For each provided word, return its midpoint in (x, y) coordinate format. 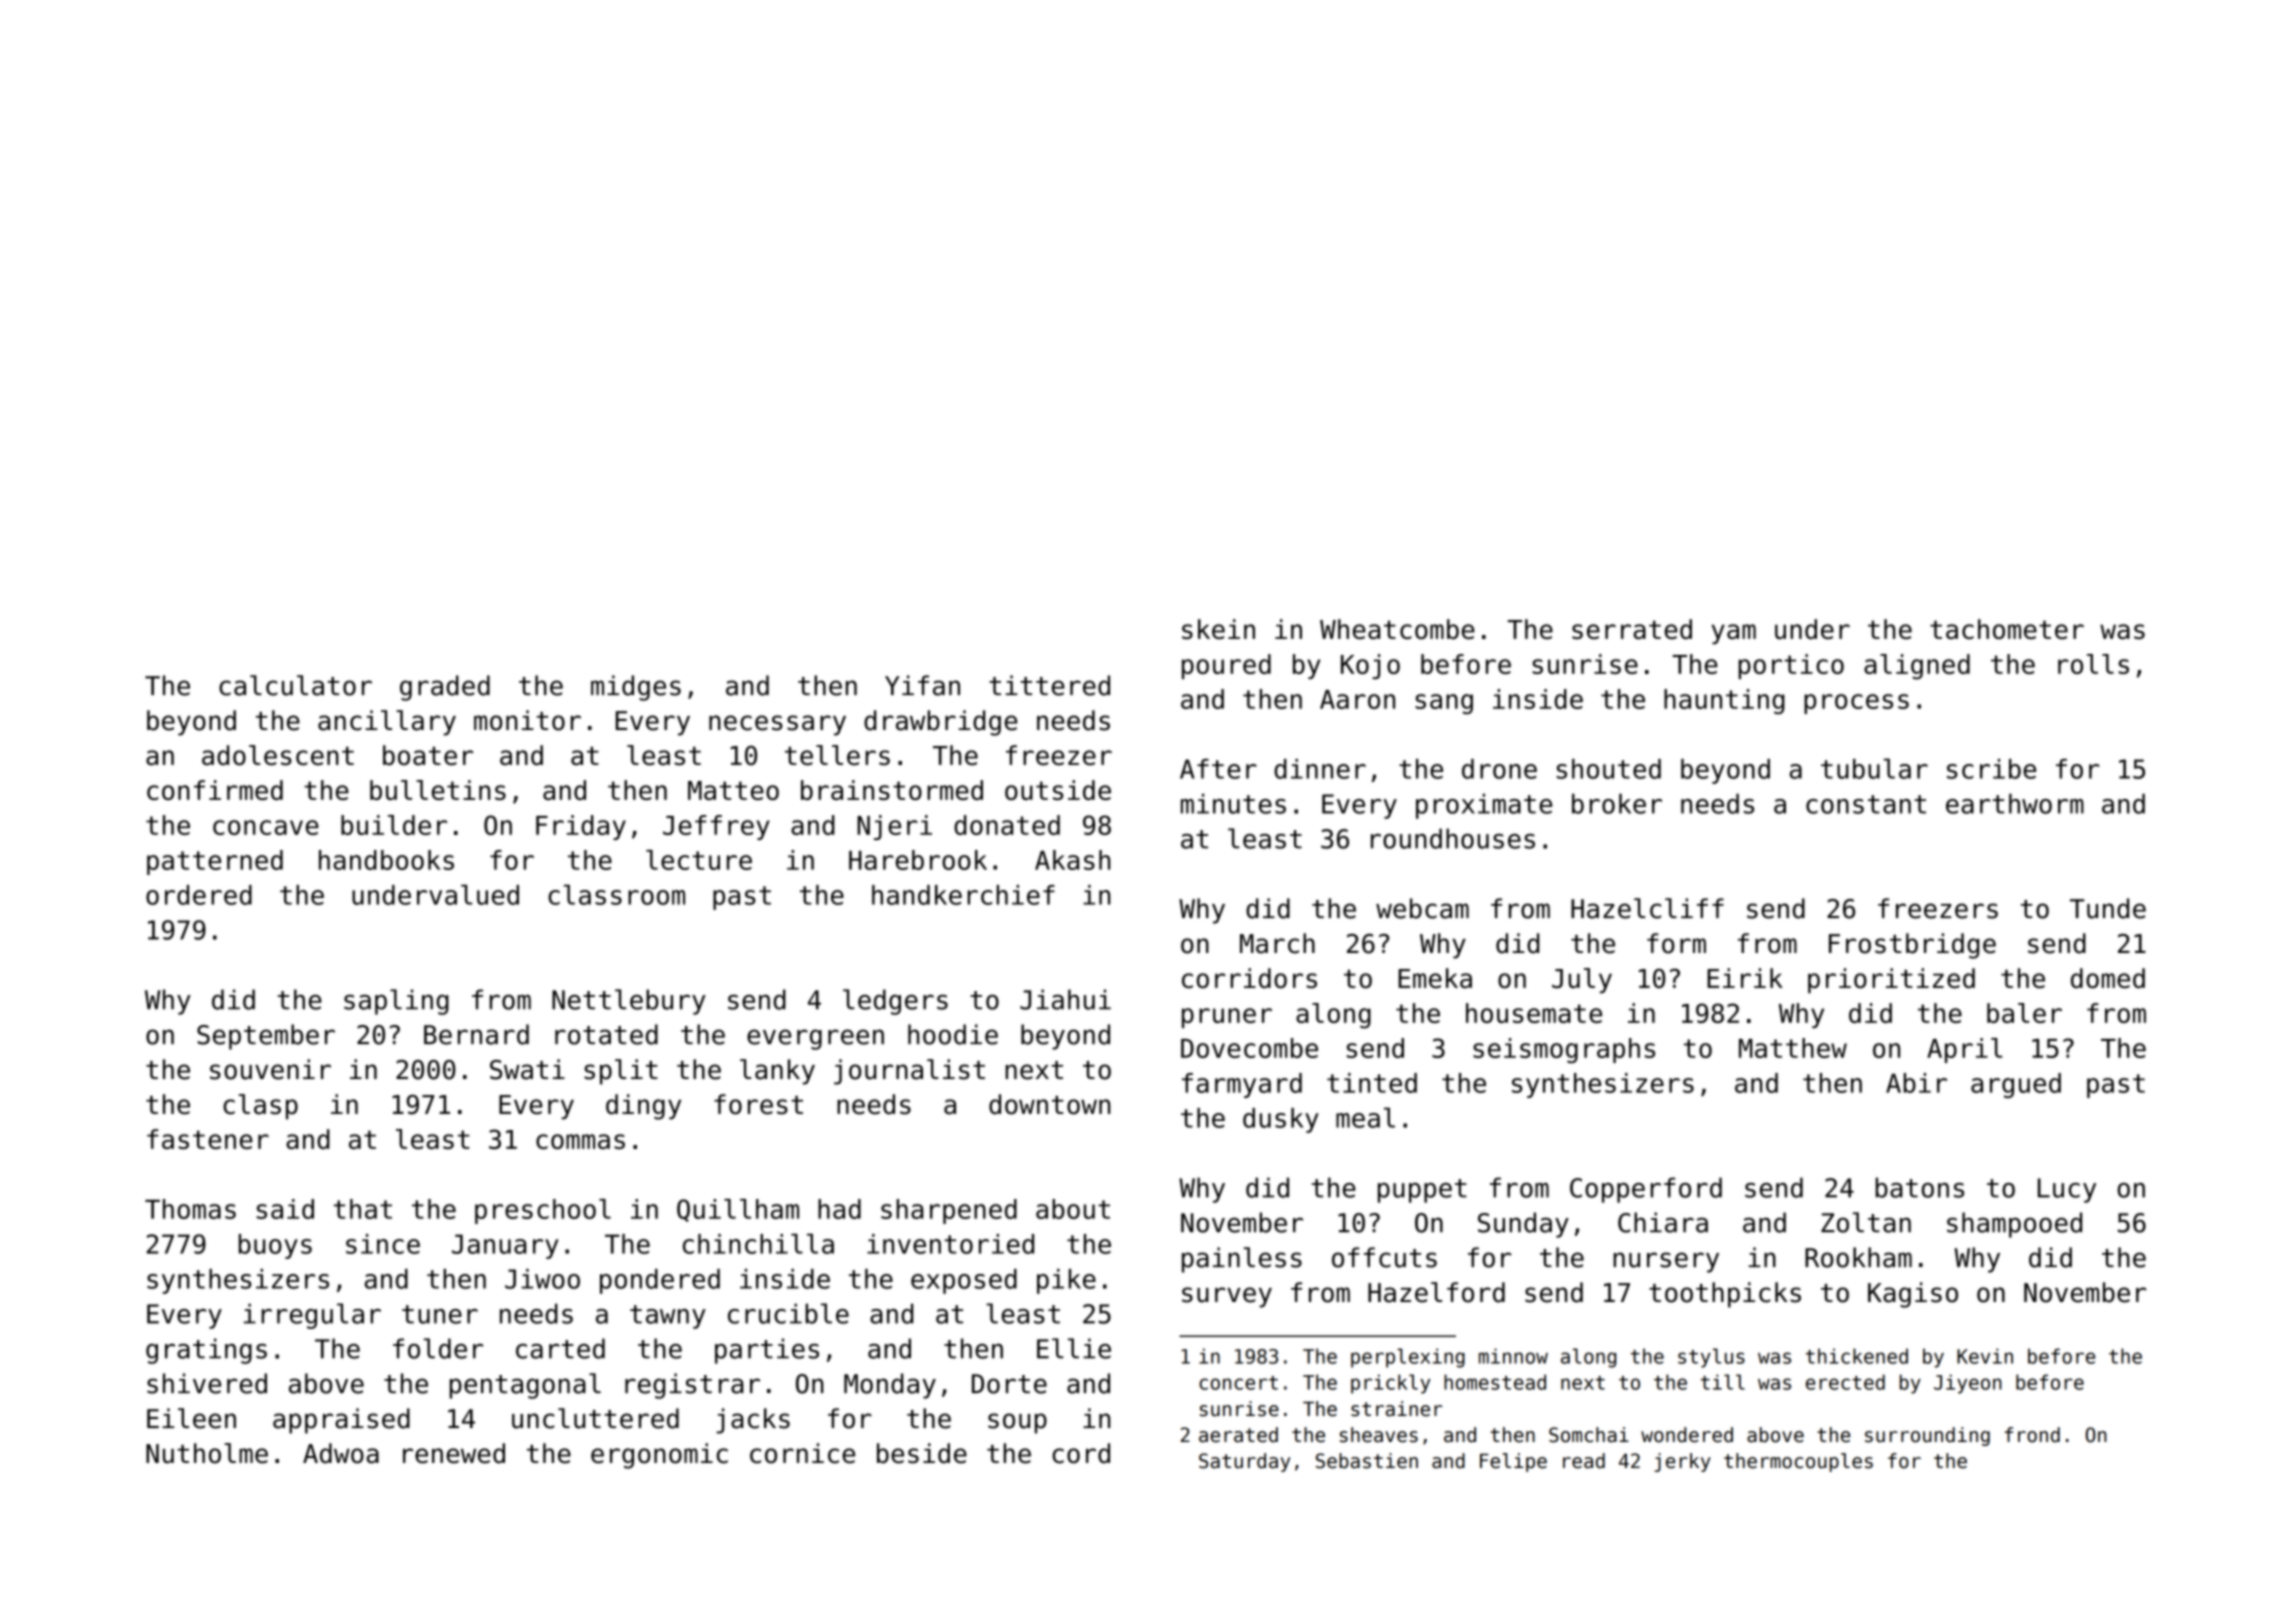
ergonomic (659, 1456)
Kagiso (1913, 1295)
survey (1227, 1297)
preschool (543, 1211)
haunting (1724, 701)
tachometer (2007, 629)
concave (266, 827)
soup (1017, 1423)
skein (1218, 629)
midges (636, 688)
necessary (777, 725)
